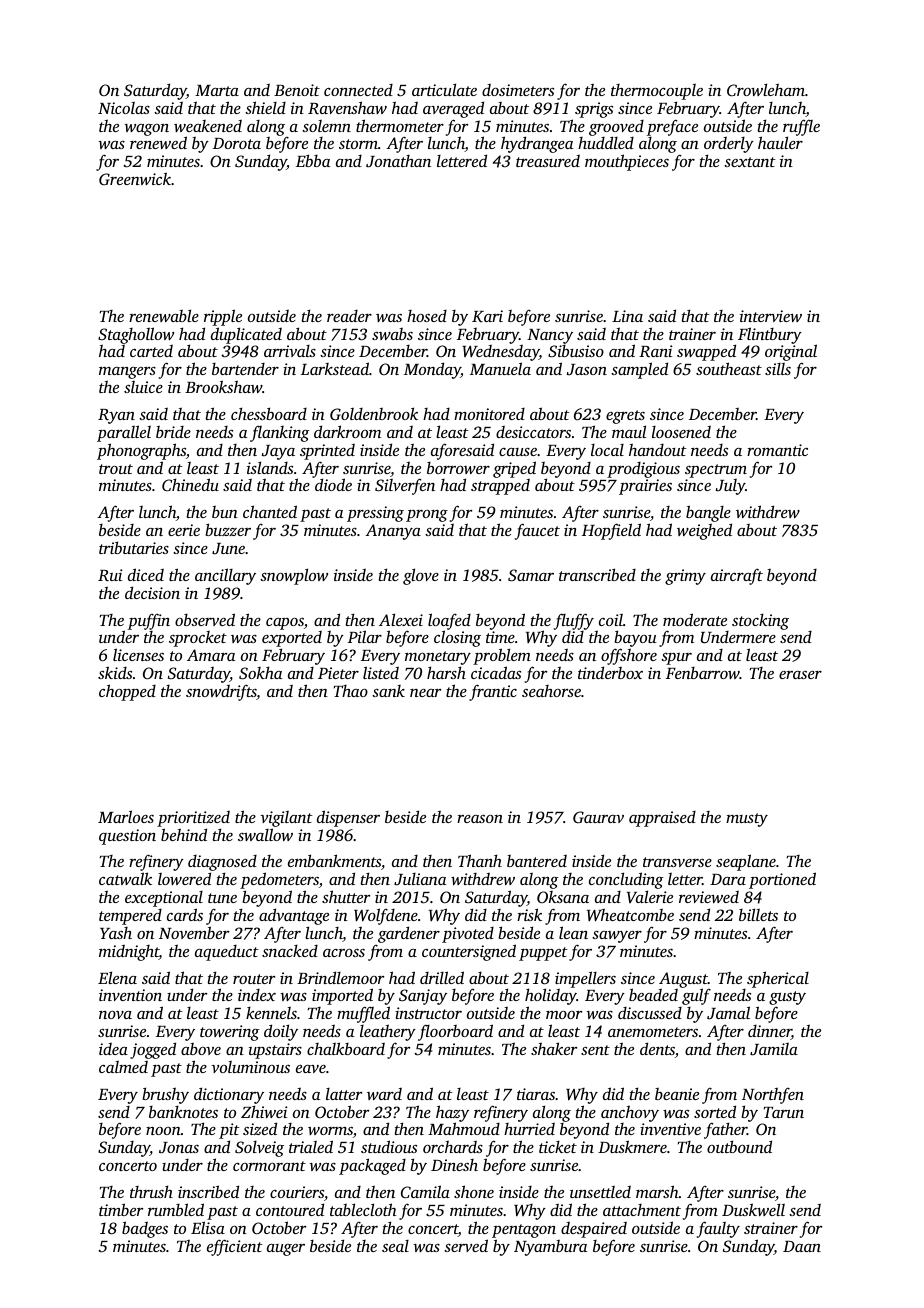 The image size is (924, 1308). I want to click on strapped, so click(500, 487).
